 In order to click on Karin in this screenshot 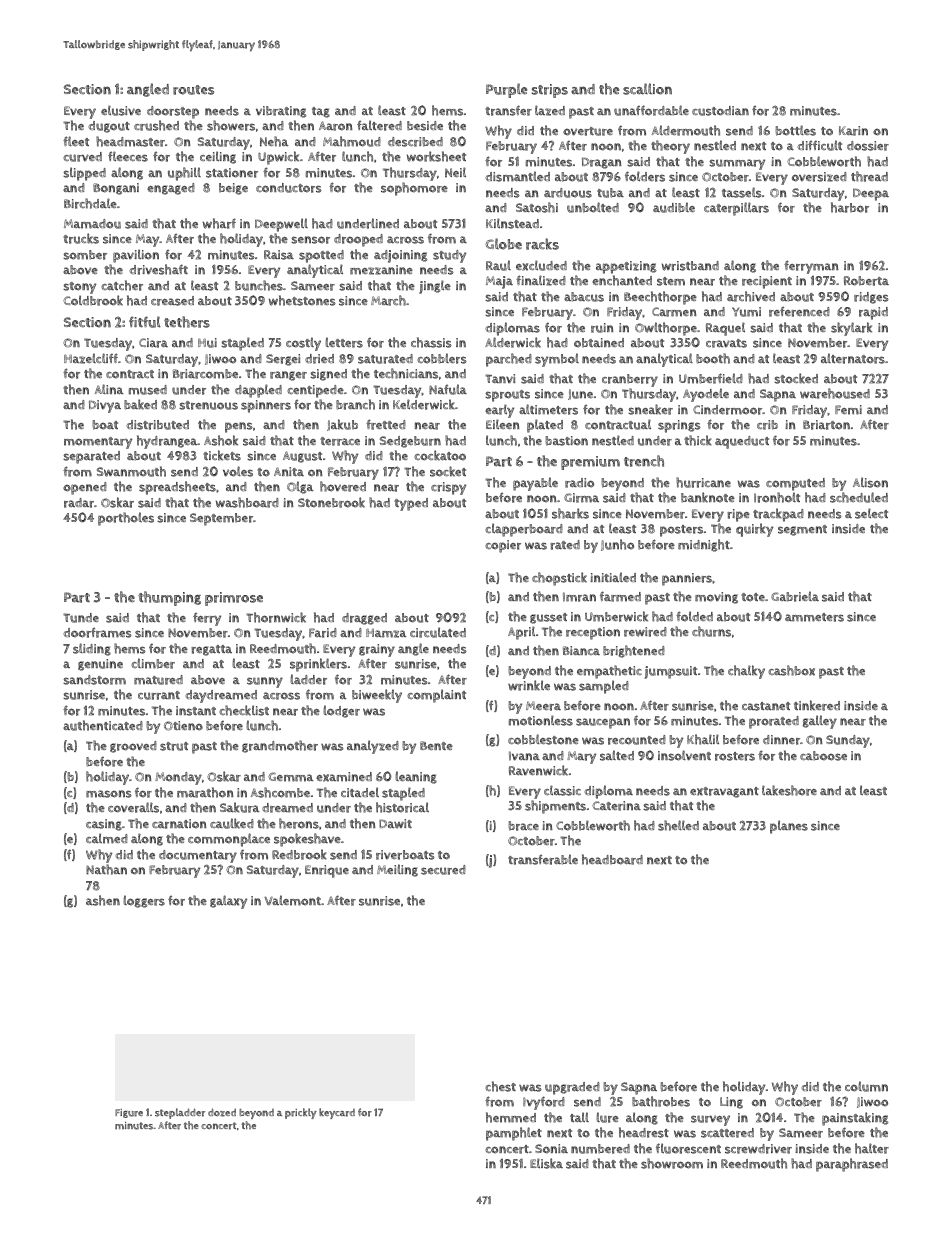, I will do `click(853, 131)`.
